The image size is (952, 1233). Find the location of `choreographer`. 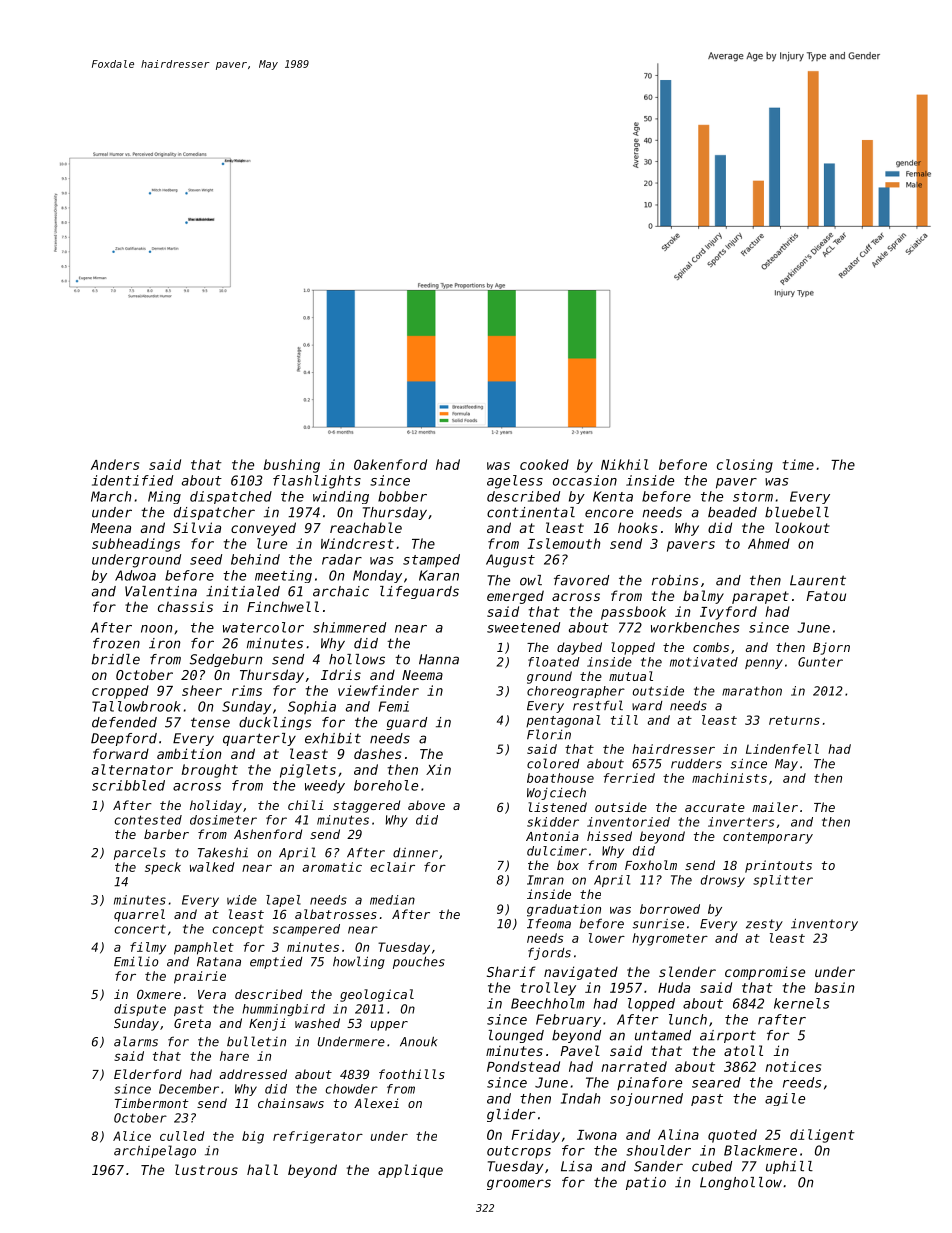

choreographer is located at coordinates (576, 692).
